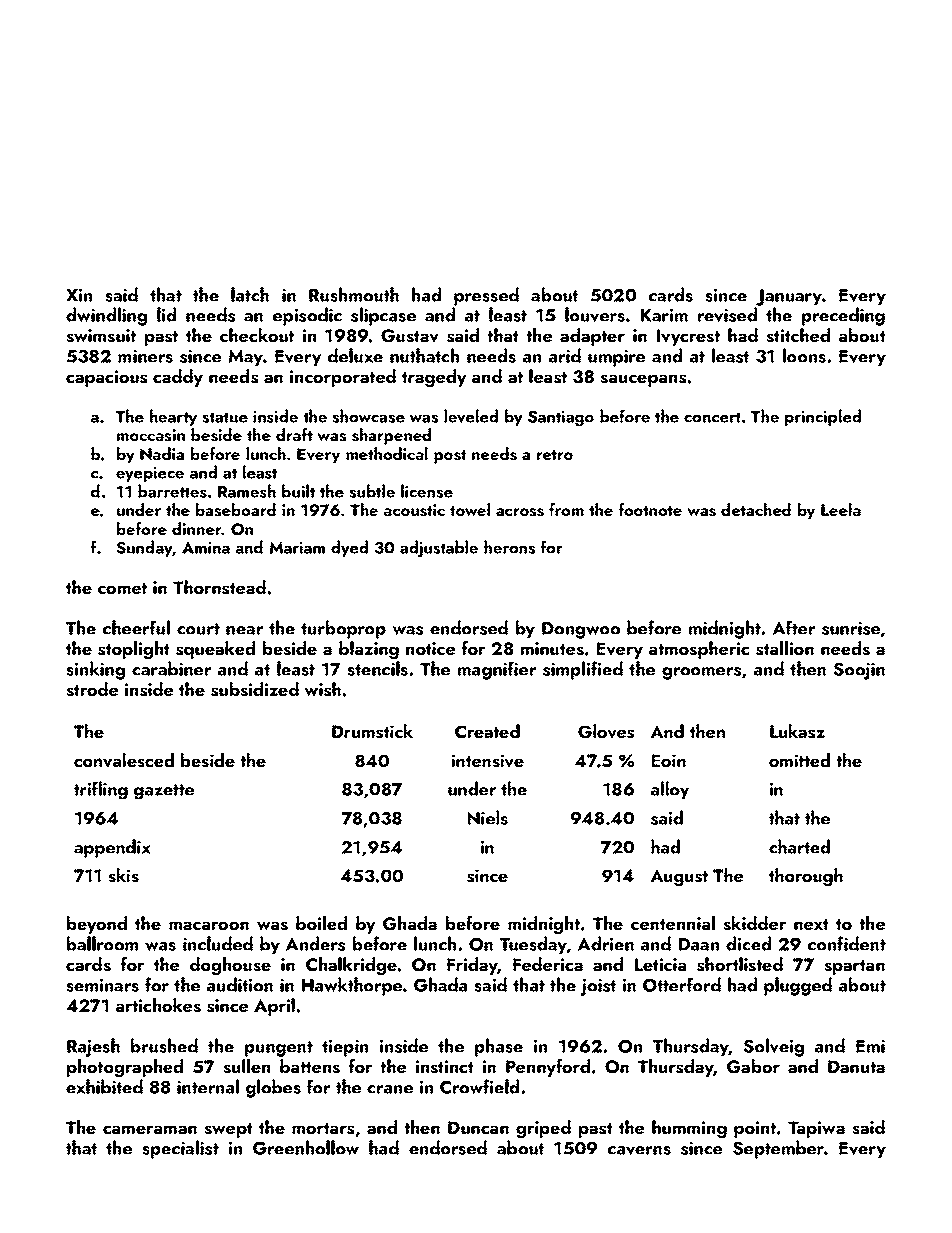 Image resolution: width=952 pixels, height=1233 pixels. What do you see at coordinates (79, 295) in the page?
I see `Xin` at bounding box center [79, 295].
